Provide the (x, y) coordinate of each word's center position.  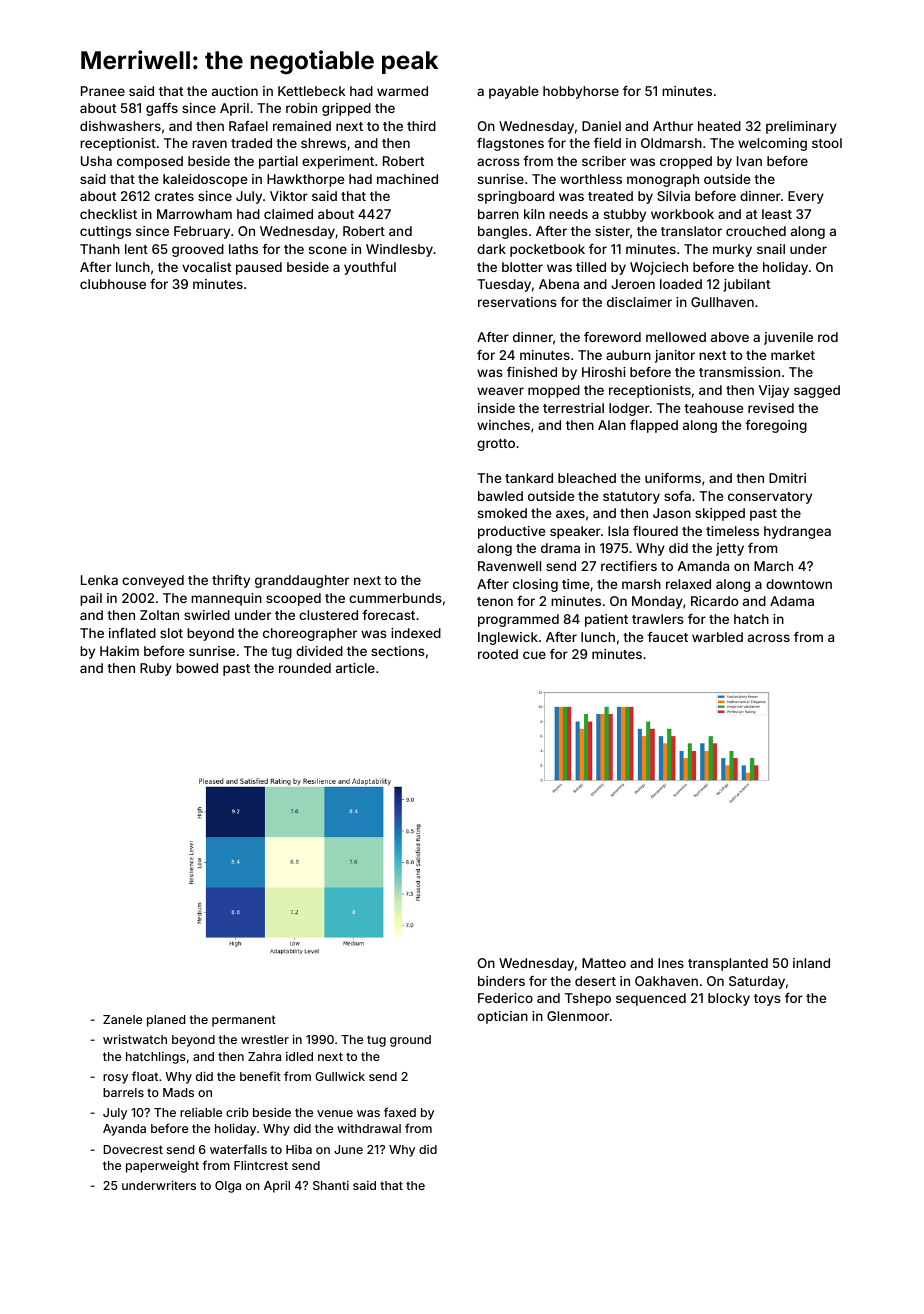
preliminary (801, 127)
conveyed (153, 581)
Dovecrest (133, 1149)
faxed (400, 1112)
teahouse (713, 408)
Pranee (103, 91)
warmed (402, 91)
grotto (496, 445)
